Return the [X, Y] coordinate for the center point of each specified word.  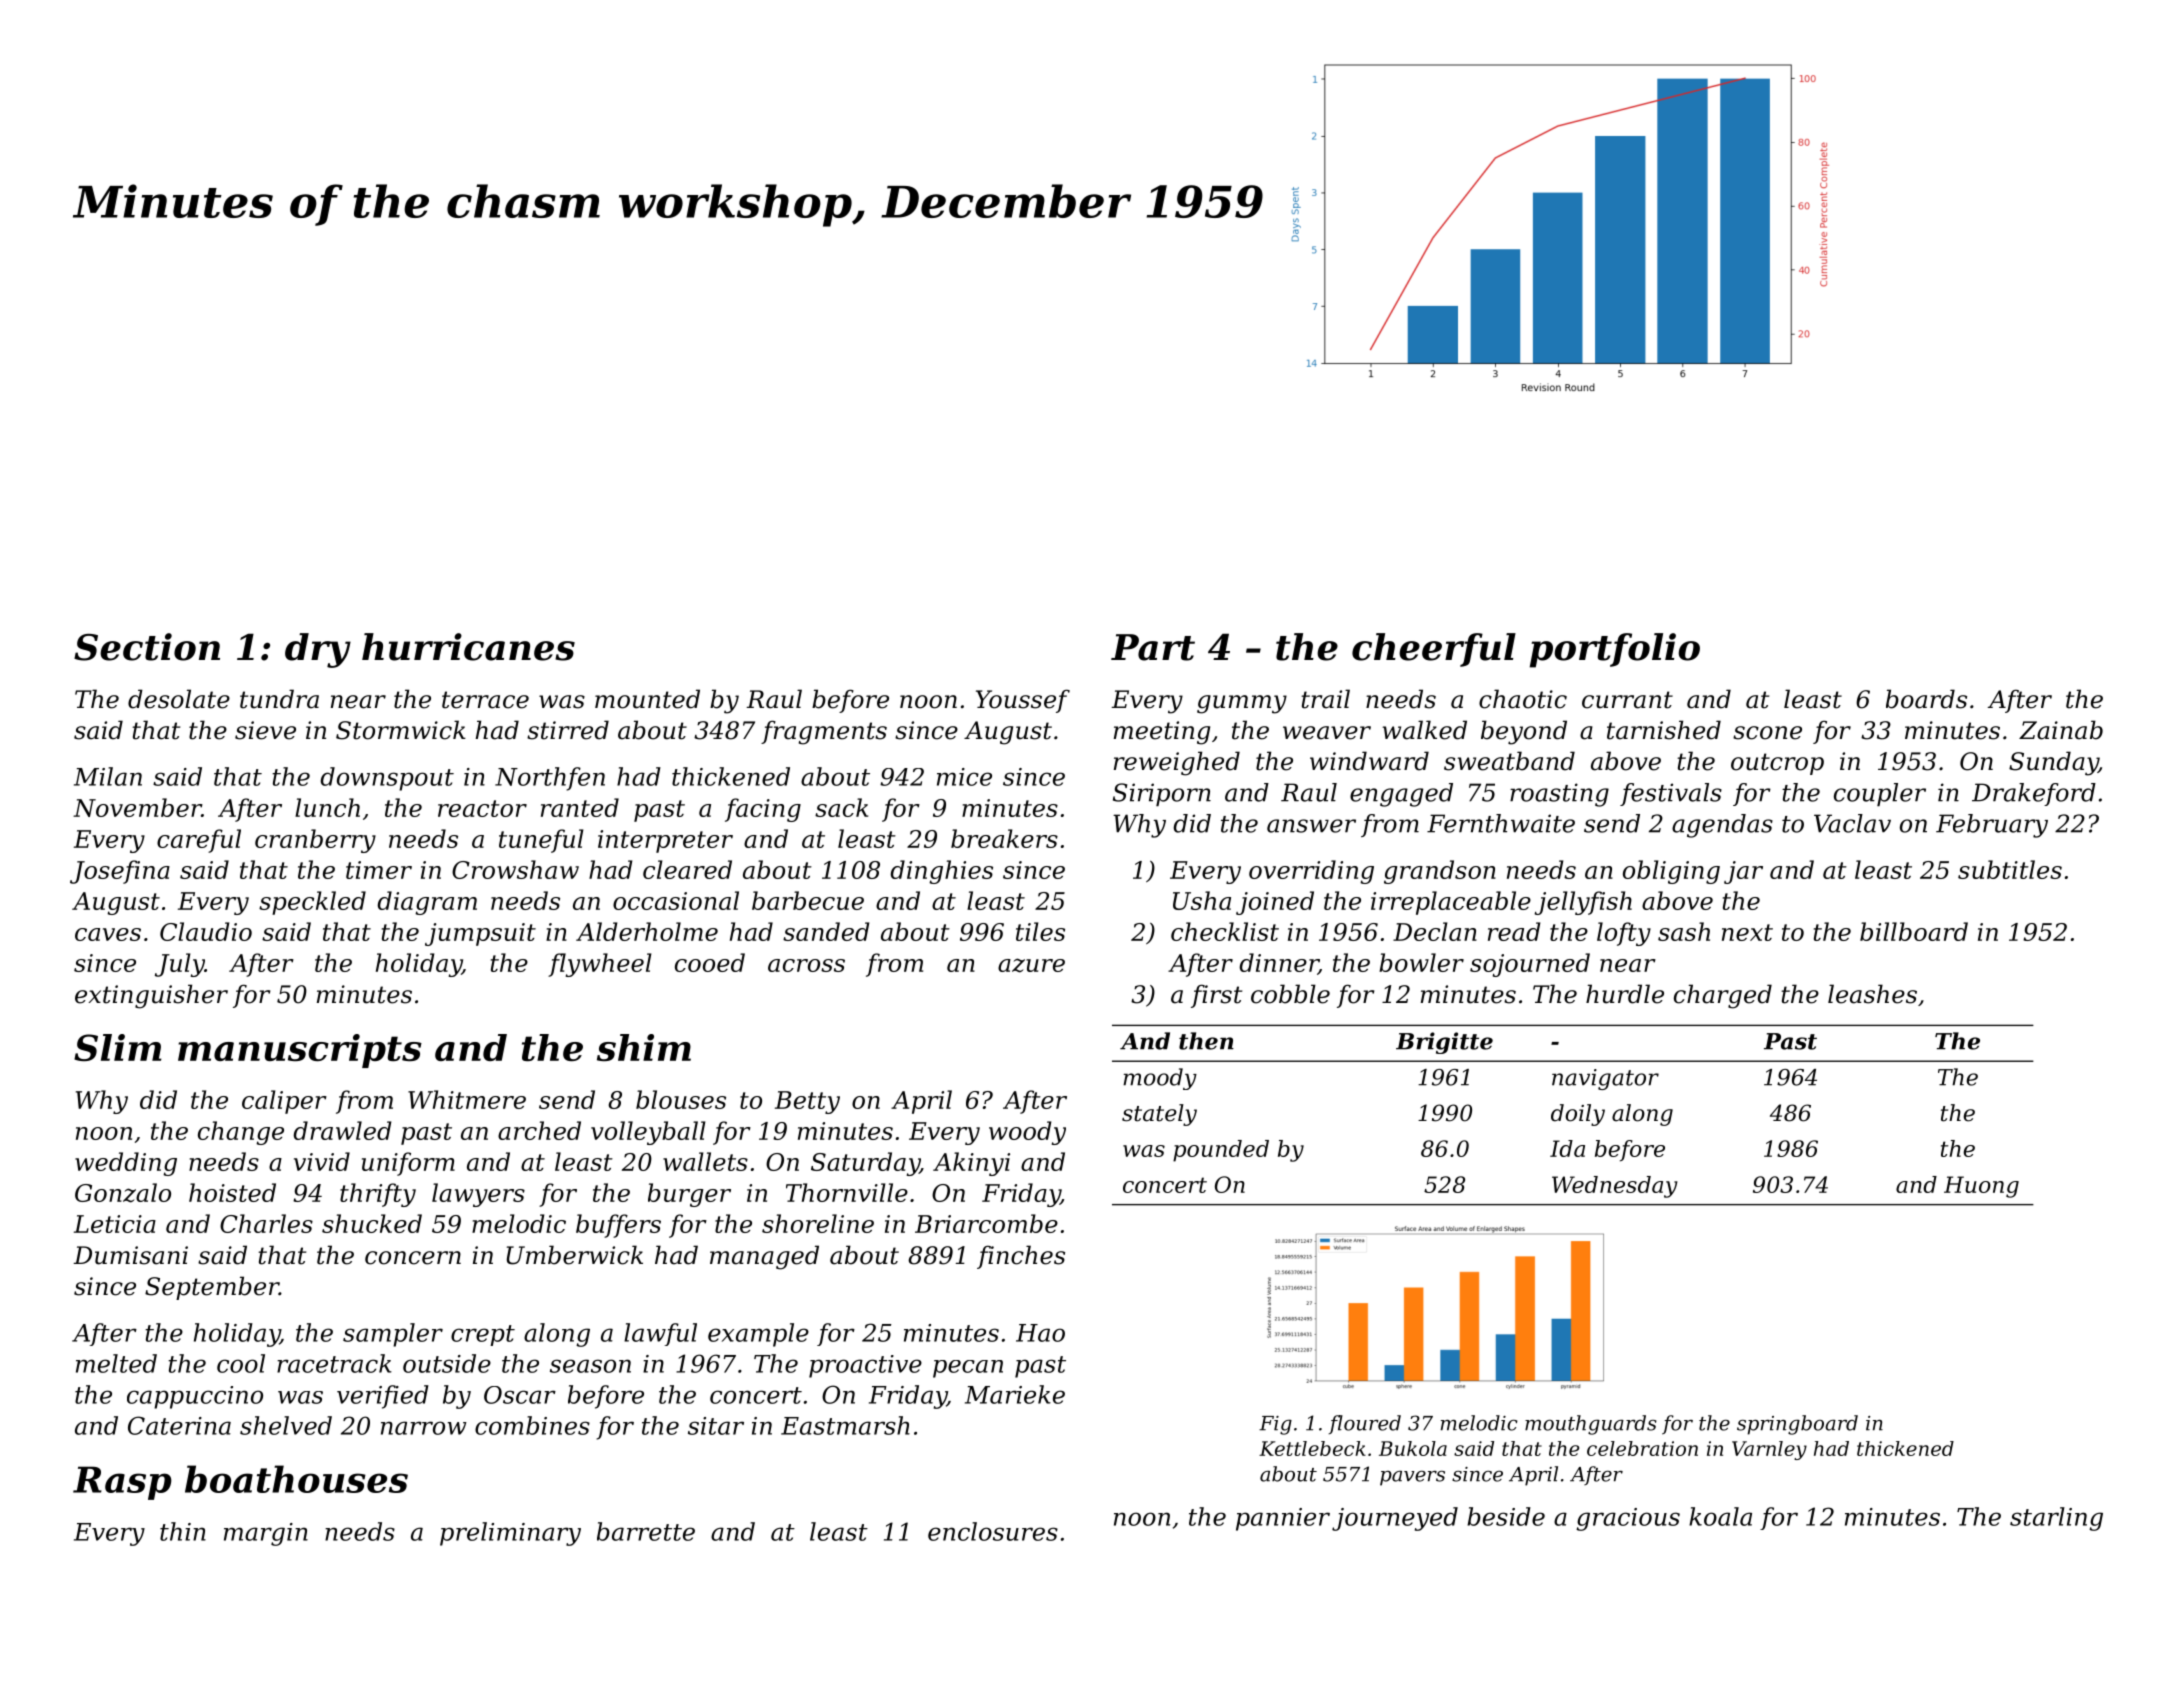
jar [1743, 872]
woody [1027, 1133]
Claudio [206, 931]
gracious [1628, 1519]
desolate [179, 699]
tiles [1040, 931]
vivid [322, 1161]
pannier [1283, 1519]
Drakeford [2034, 794]
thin [183, 1531]
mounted [647, 699]
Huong [1981, 1187]
